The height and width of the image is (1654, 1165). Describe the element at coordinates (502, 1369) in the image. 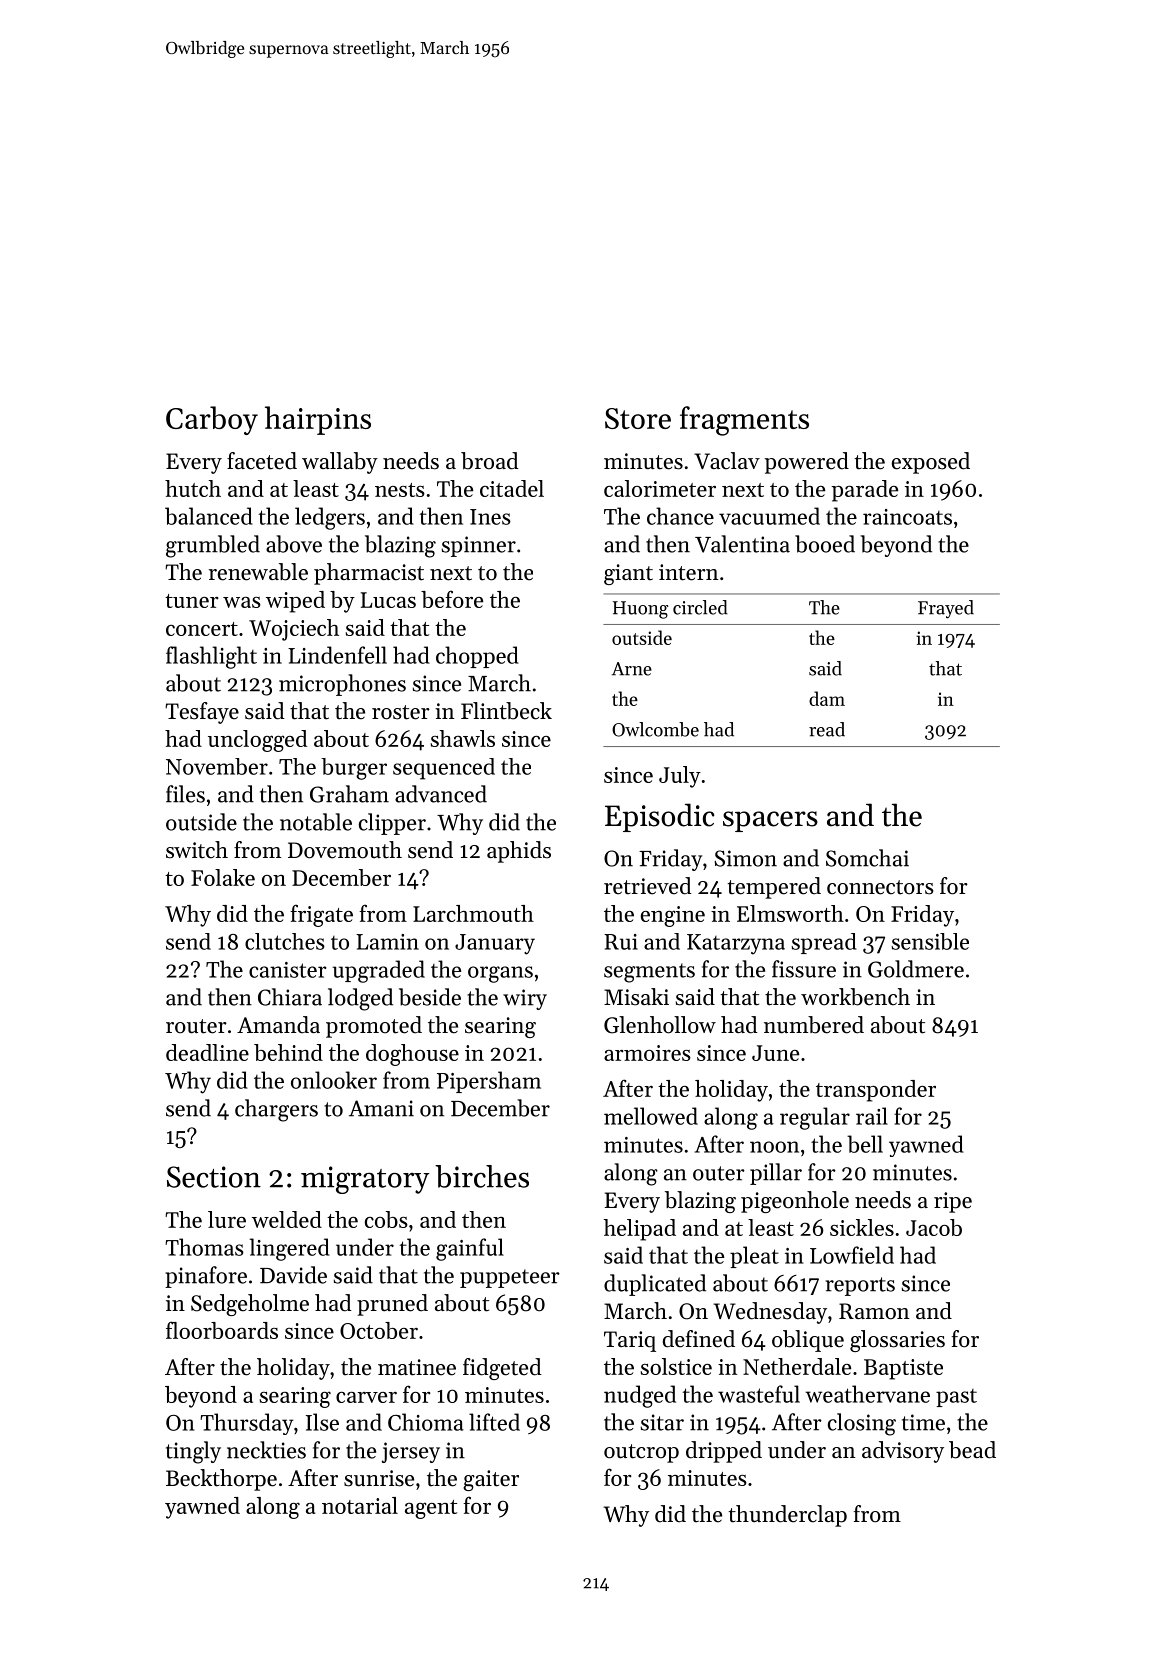

I see `fidgeted` at that location.
